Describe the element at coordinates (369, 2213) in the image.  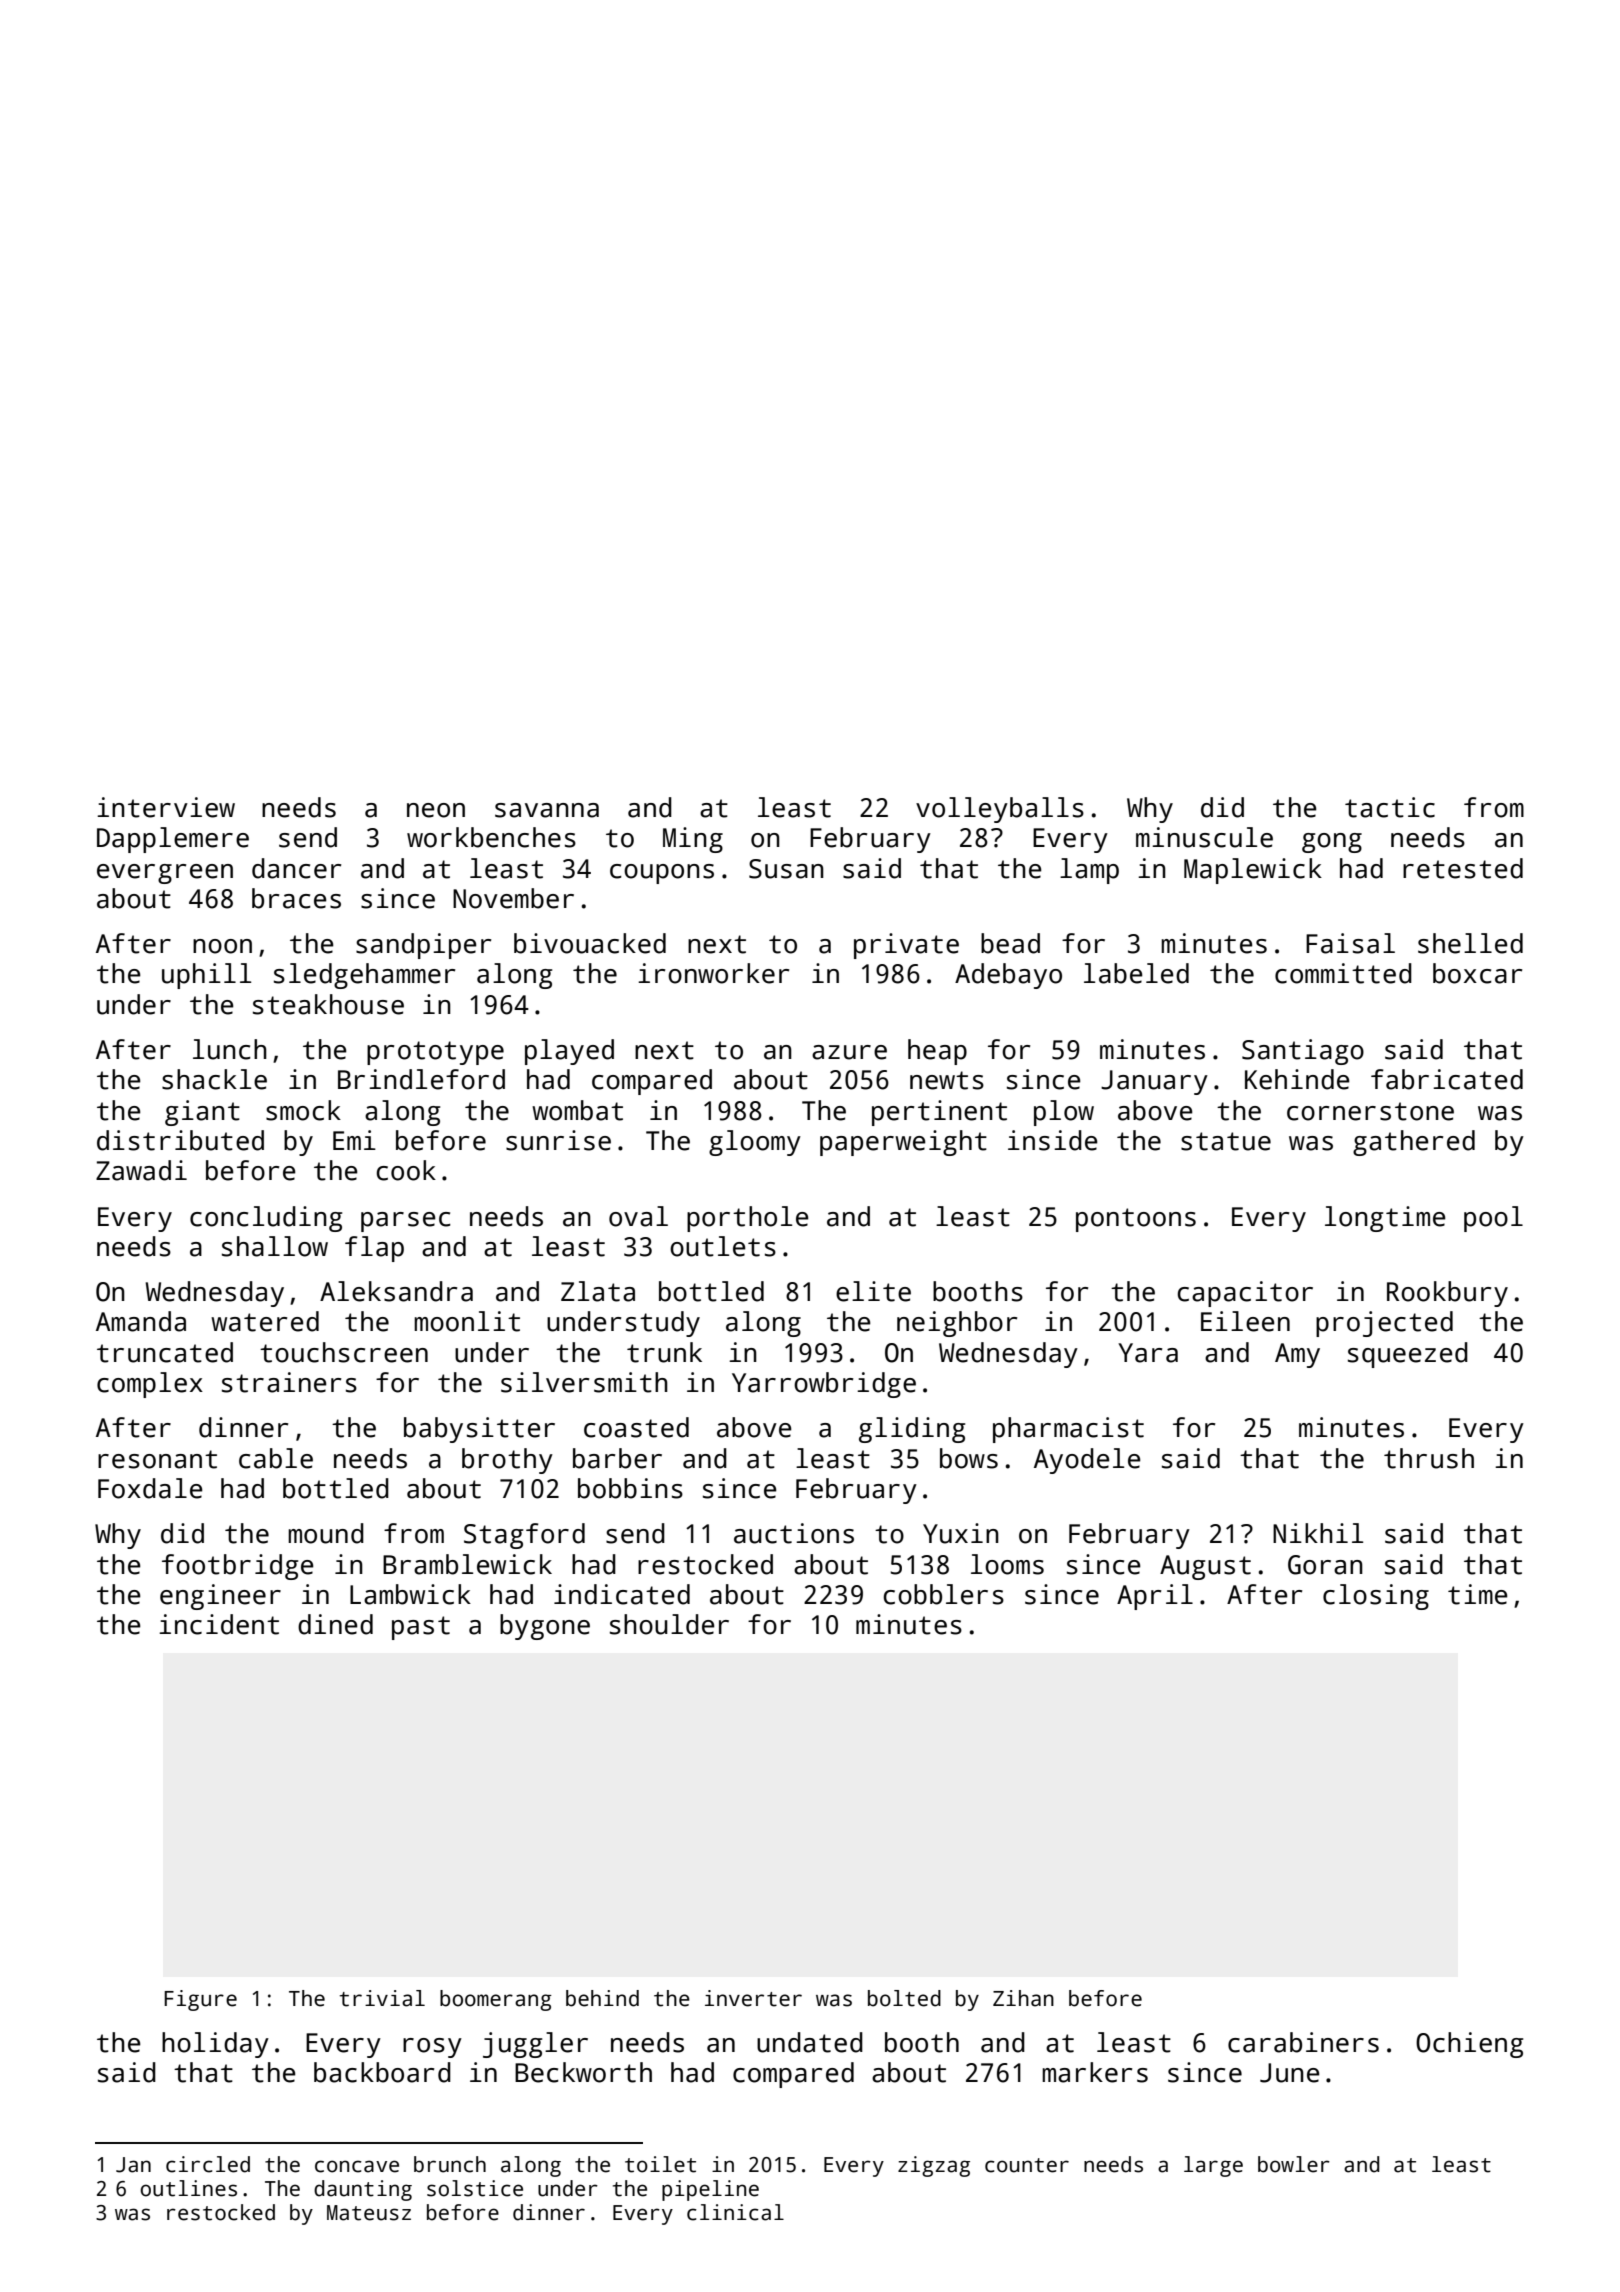
I see `Mateusz` at that location.
